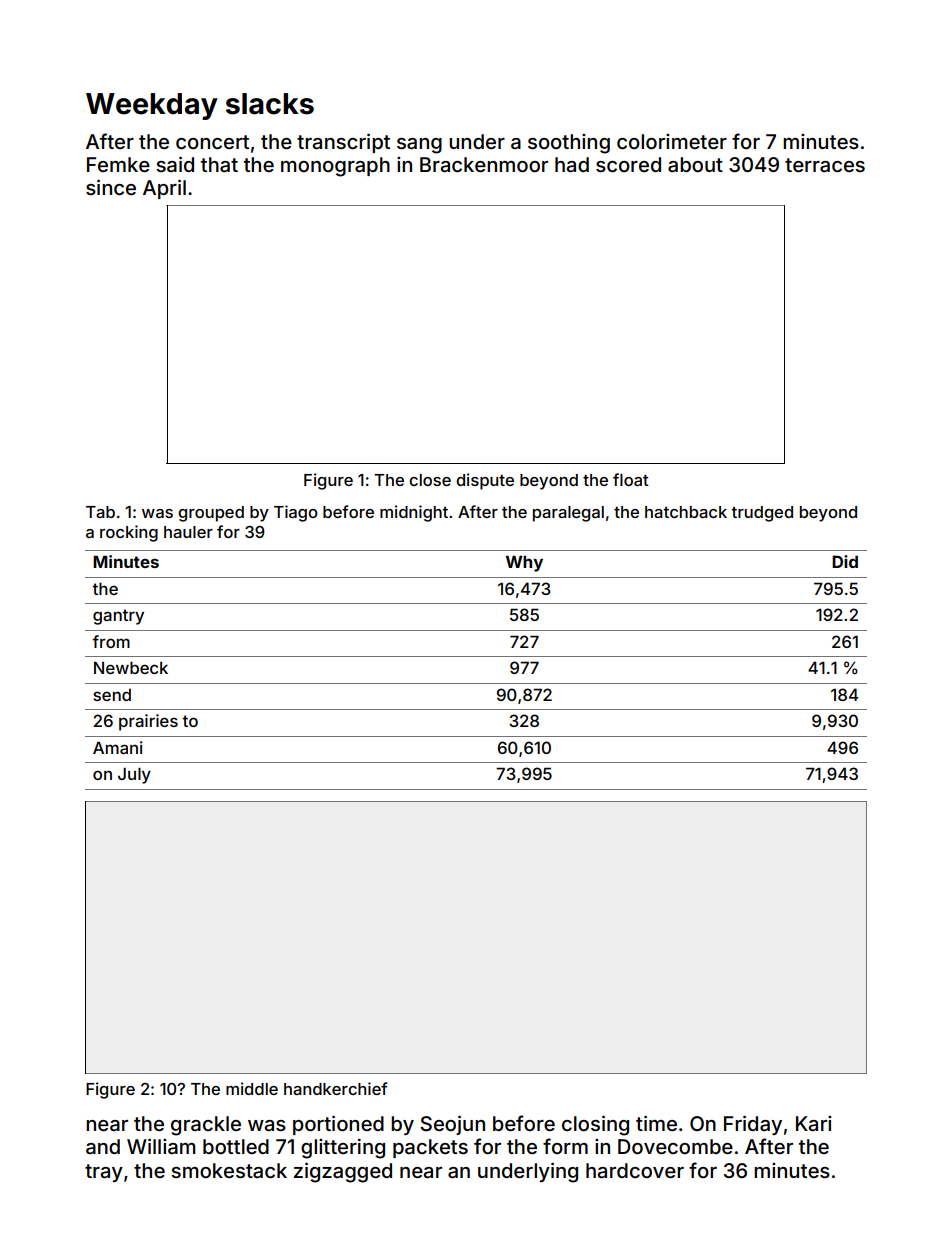 Image resolution: width=952 pixels, height=1233 pixels. What do you see at coordinates (270, 104) in the screenshot?
I see `slacks` at bounding box center [270, 104].
